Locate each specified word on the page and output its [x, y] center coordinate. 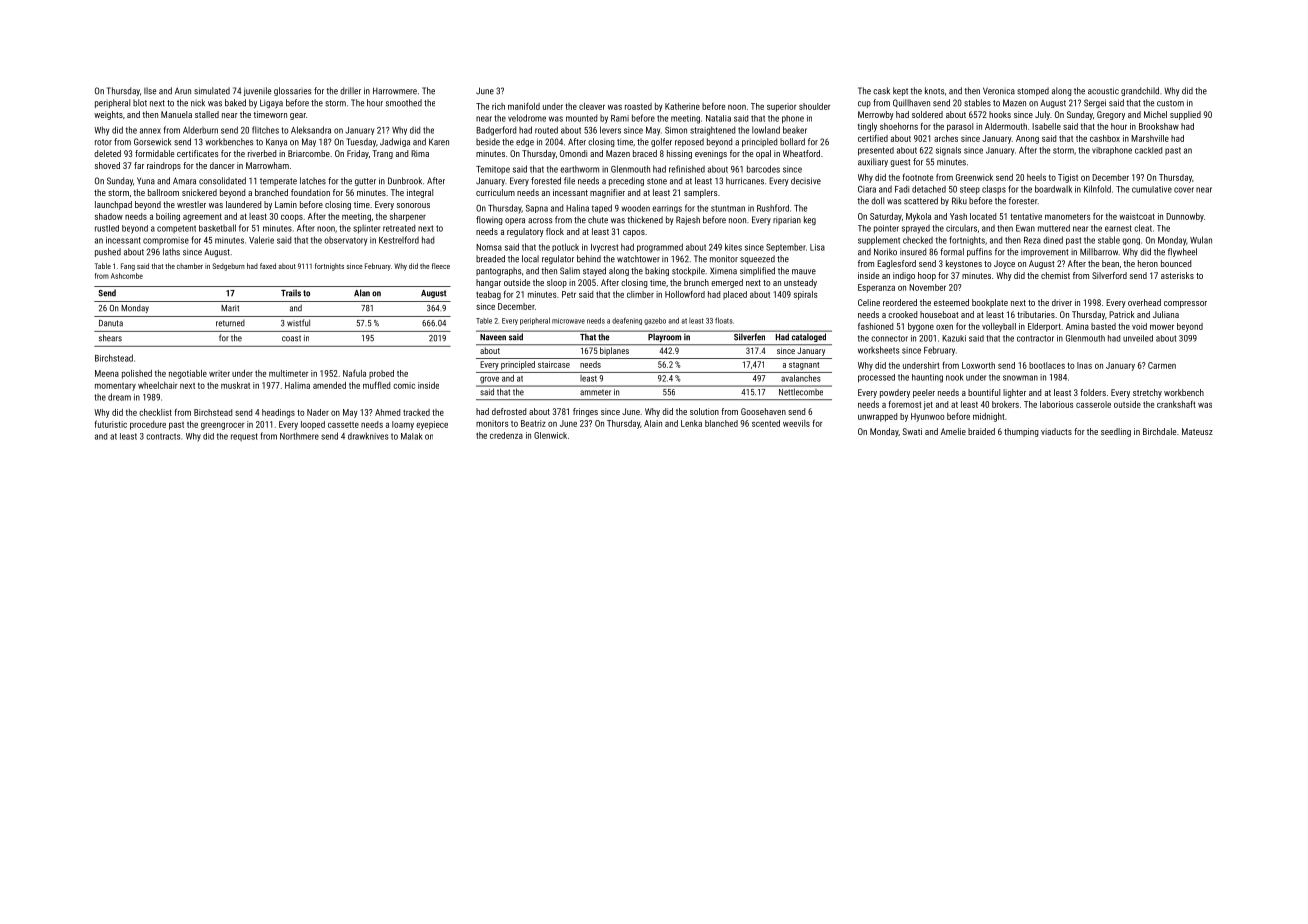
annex [150, 131]
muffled [376, 385]
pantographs [498, 271]
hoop [927, 276]
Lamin [286, 204]
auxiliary [873, 162]
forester [1023, 201]
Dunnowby [1185, 217]
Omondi [573, 153]
